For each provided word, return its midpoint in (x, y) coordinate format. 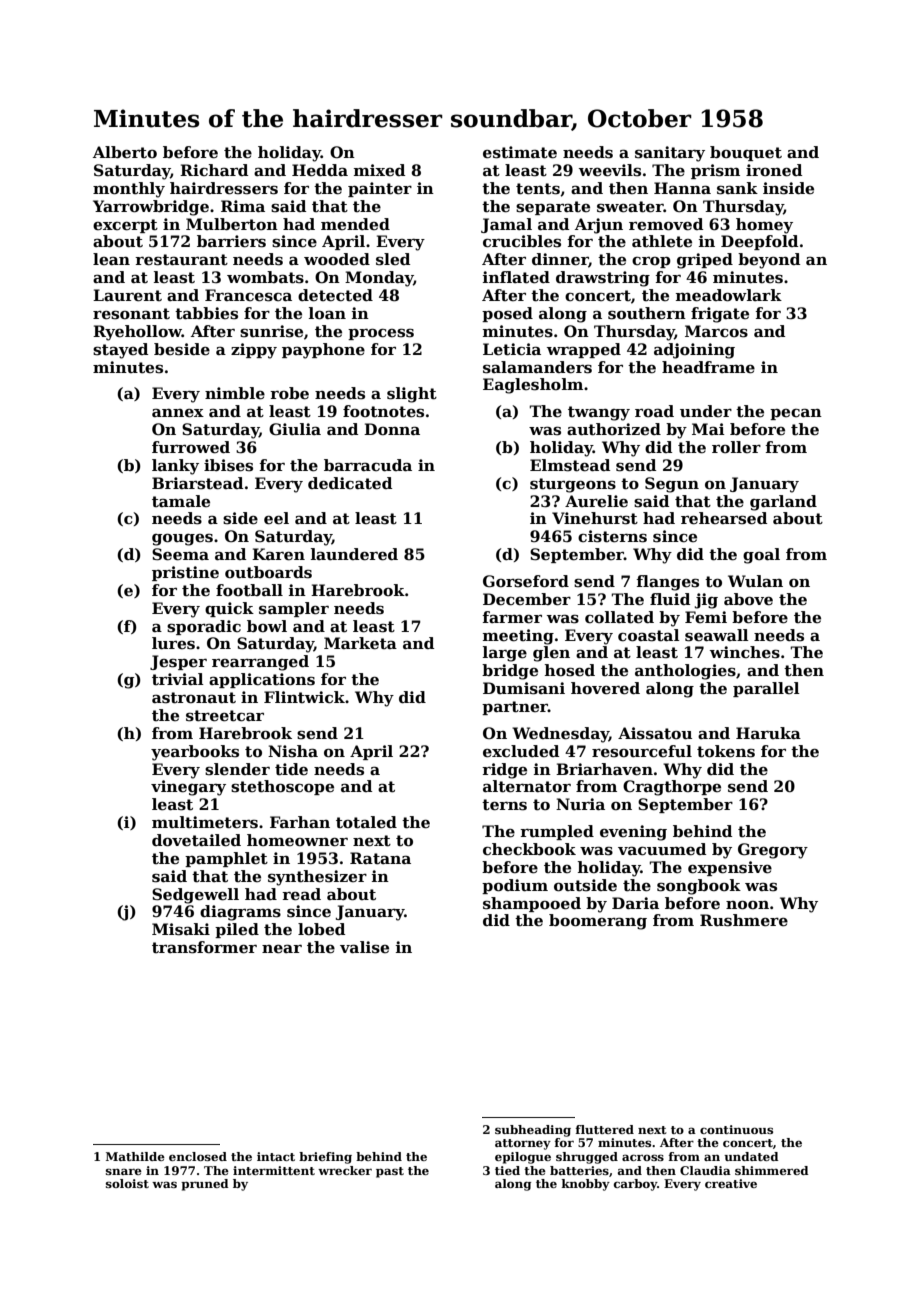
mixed (379, 170)
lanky (175, 467)
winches (745, 652)
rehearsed (724, 518)
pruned (205, 1185)
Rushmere (744, 920)
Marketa (360, 643)
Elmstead (570, 465)
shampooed (532, 904)
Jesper (178, 662)
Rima (243, 206)
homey (764, 226)
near (282, 949)
